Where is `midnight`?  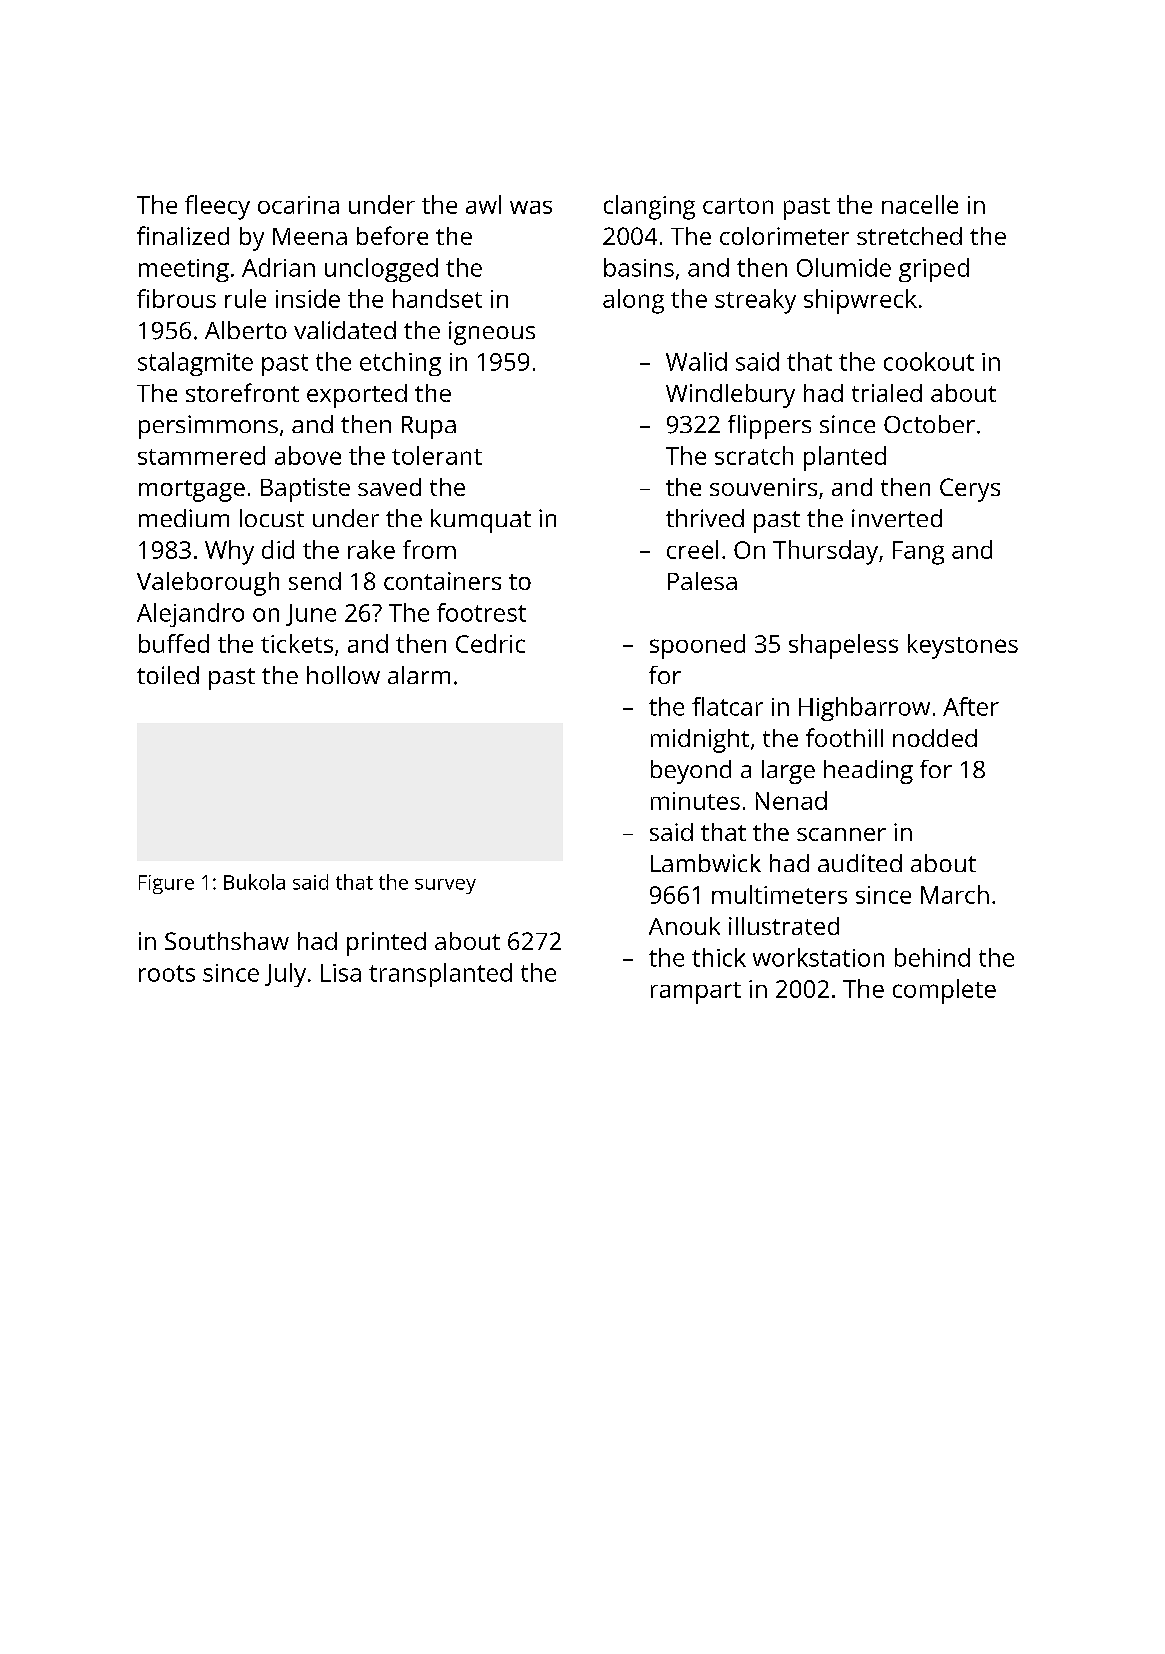 midnight is located at coordinates (700, 741).
